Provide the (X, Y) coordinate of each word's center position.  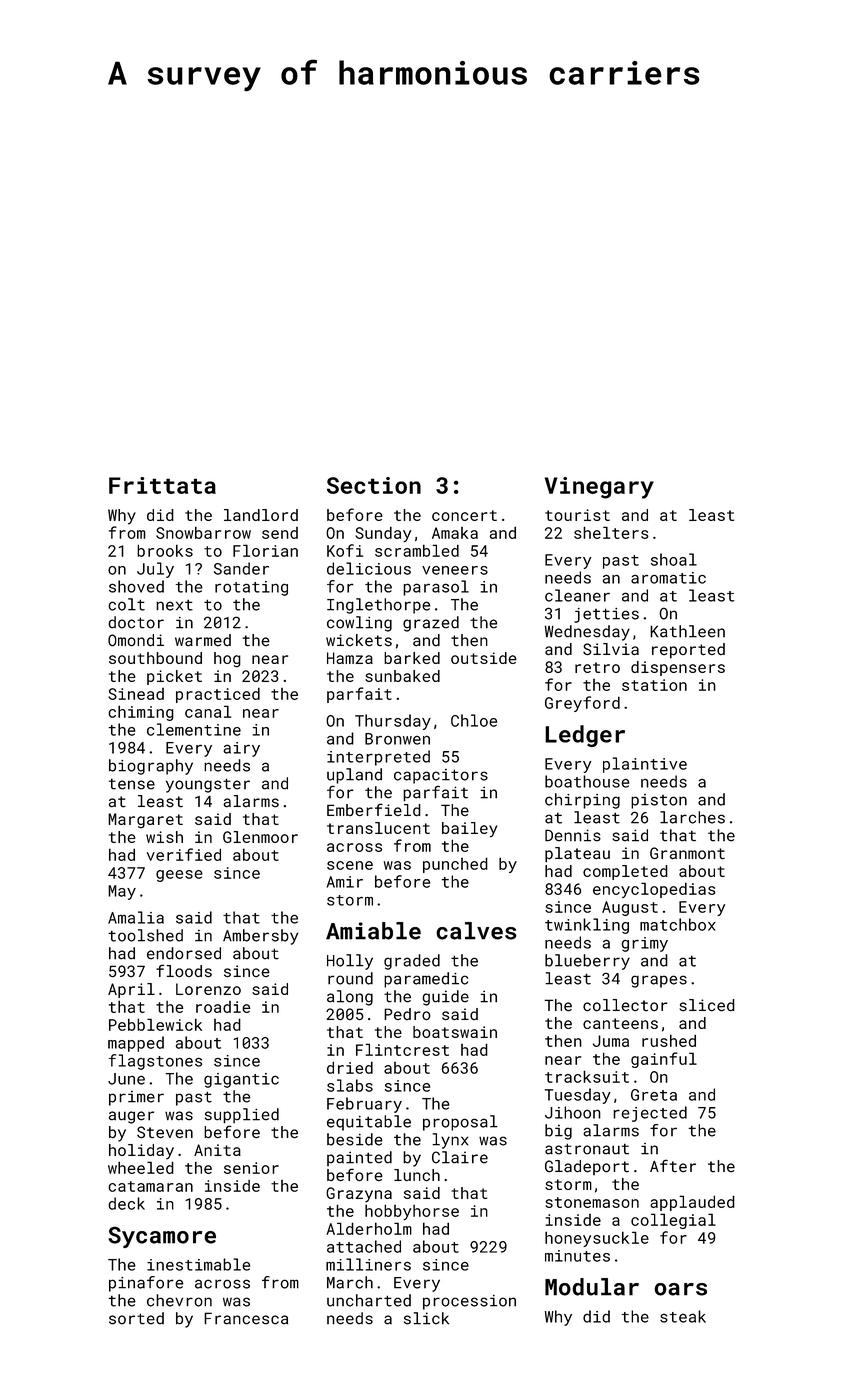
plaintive (645, 765)
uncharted (369, 1300)
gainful (664, 1060)
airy (242, 749)
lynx (450, 1141)
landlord (261, 515)
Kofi (345, 550)
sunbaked (402, 676)
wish (164, 837)
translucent (378, 828)
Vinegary (599, 488)
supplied (242, 1116)
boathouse (587, 781)
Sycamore (162, 1237)
